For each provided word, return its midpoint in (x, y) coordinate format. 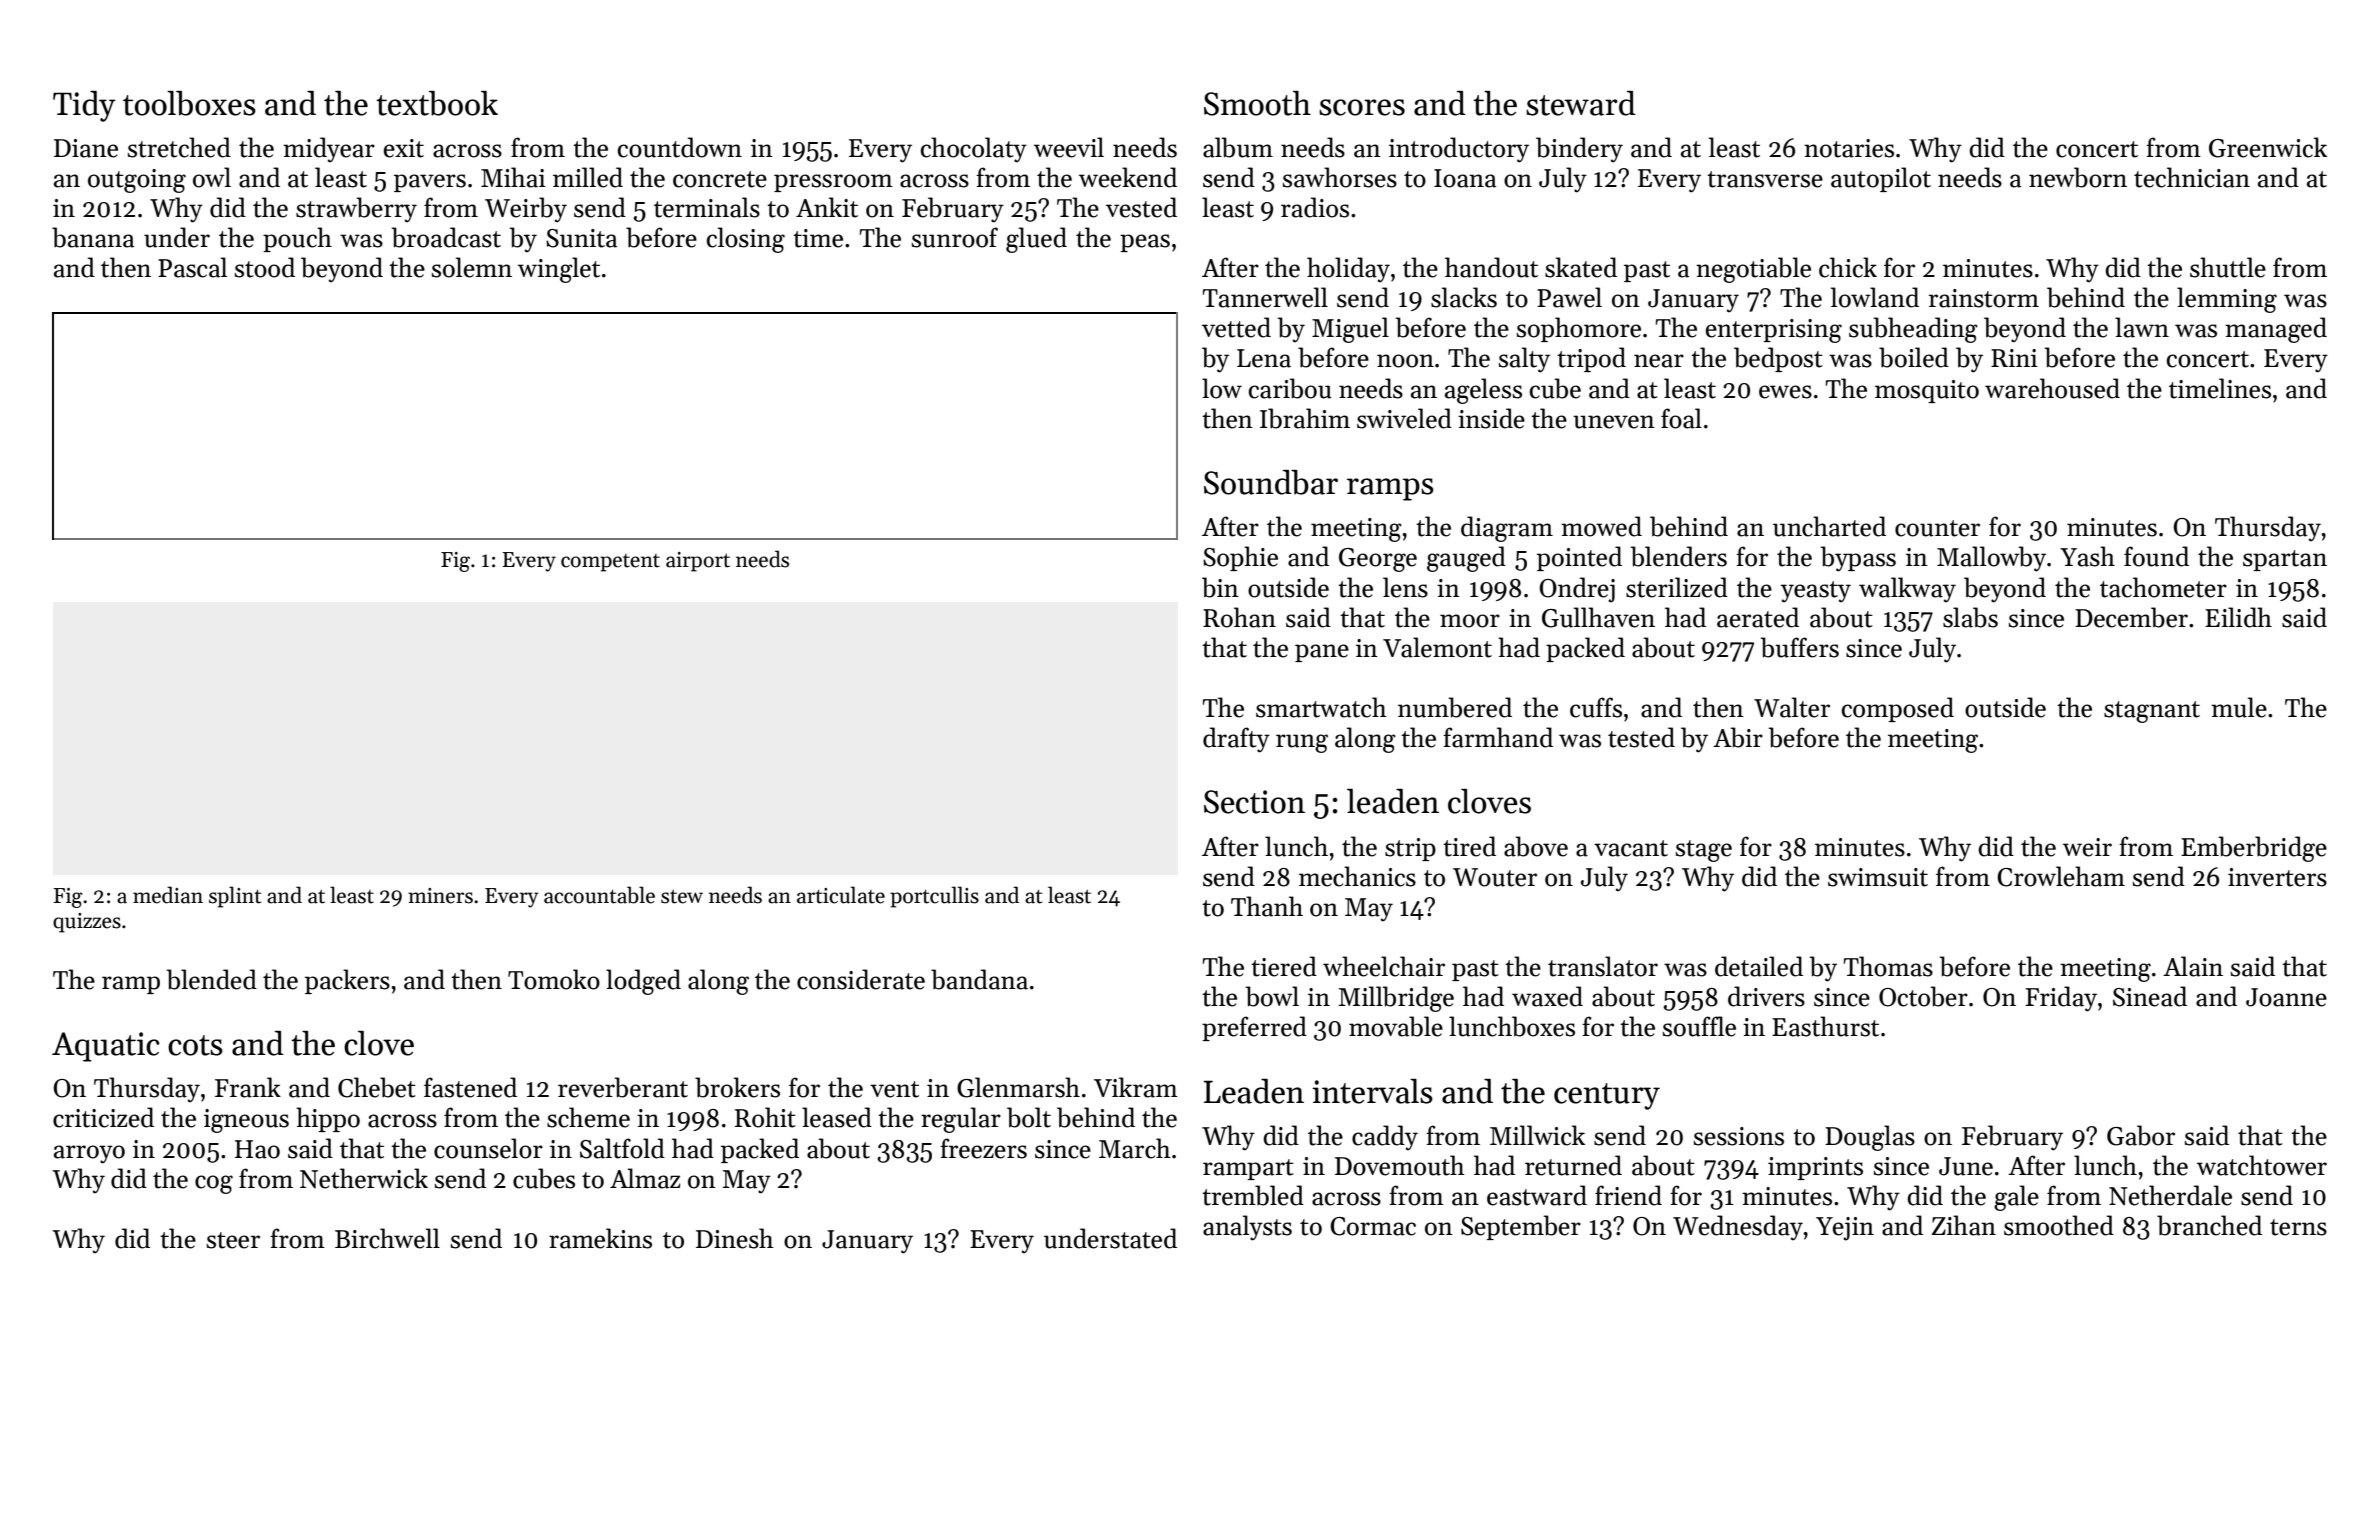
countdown (680, 147)
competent (610, 563)
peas (1145, 243)
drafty (1236, 740)
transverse (1765, 179)
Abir (1738, 737)
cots (195, 1045)
